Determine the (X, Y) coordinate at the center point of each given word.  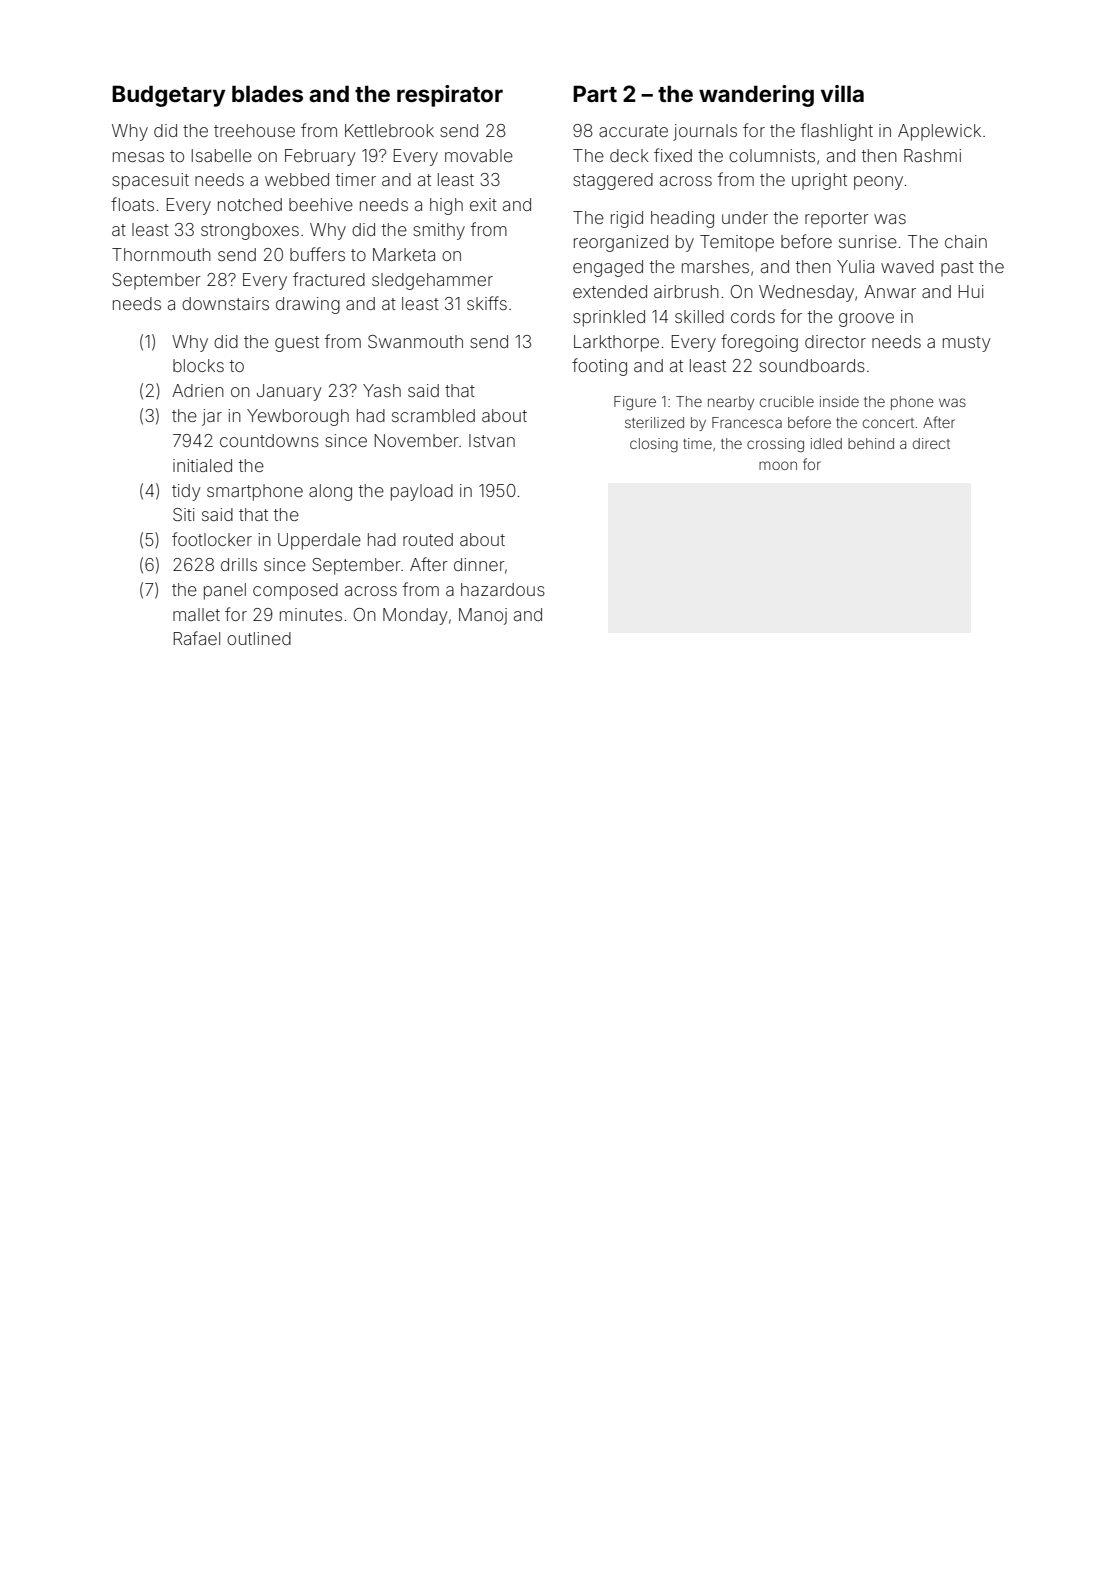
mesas (138, 157)
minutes (311, 614)
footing (599, 367)
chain (966, 241)
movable (479, 155)
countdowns (269, 440)
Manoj (483, 616)
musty (967, 344)
